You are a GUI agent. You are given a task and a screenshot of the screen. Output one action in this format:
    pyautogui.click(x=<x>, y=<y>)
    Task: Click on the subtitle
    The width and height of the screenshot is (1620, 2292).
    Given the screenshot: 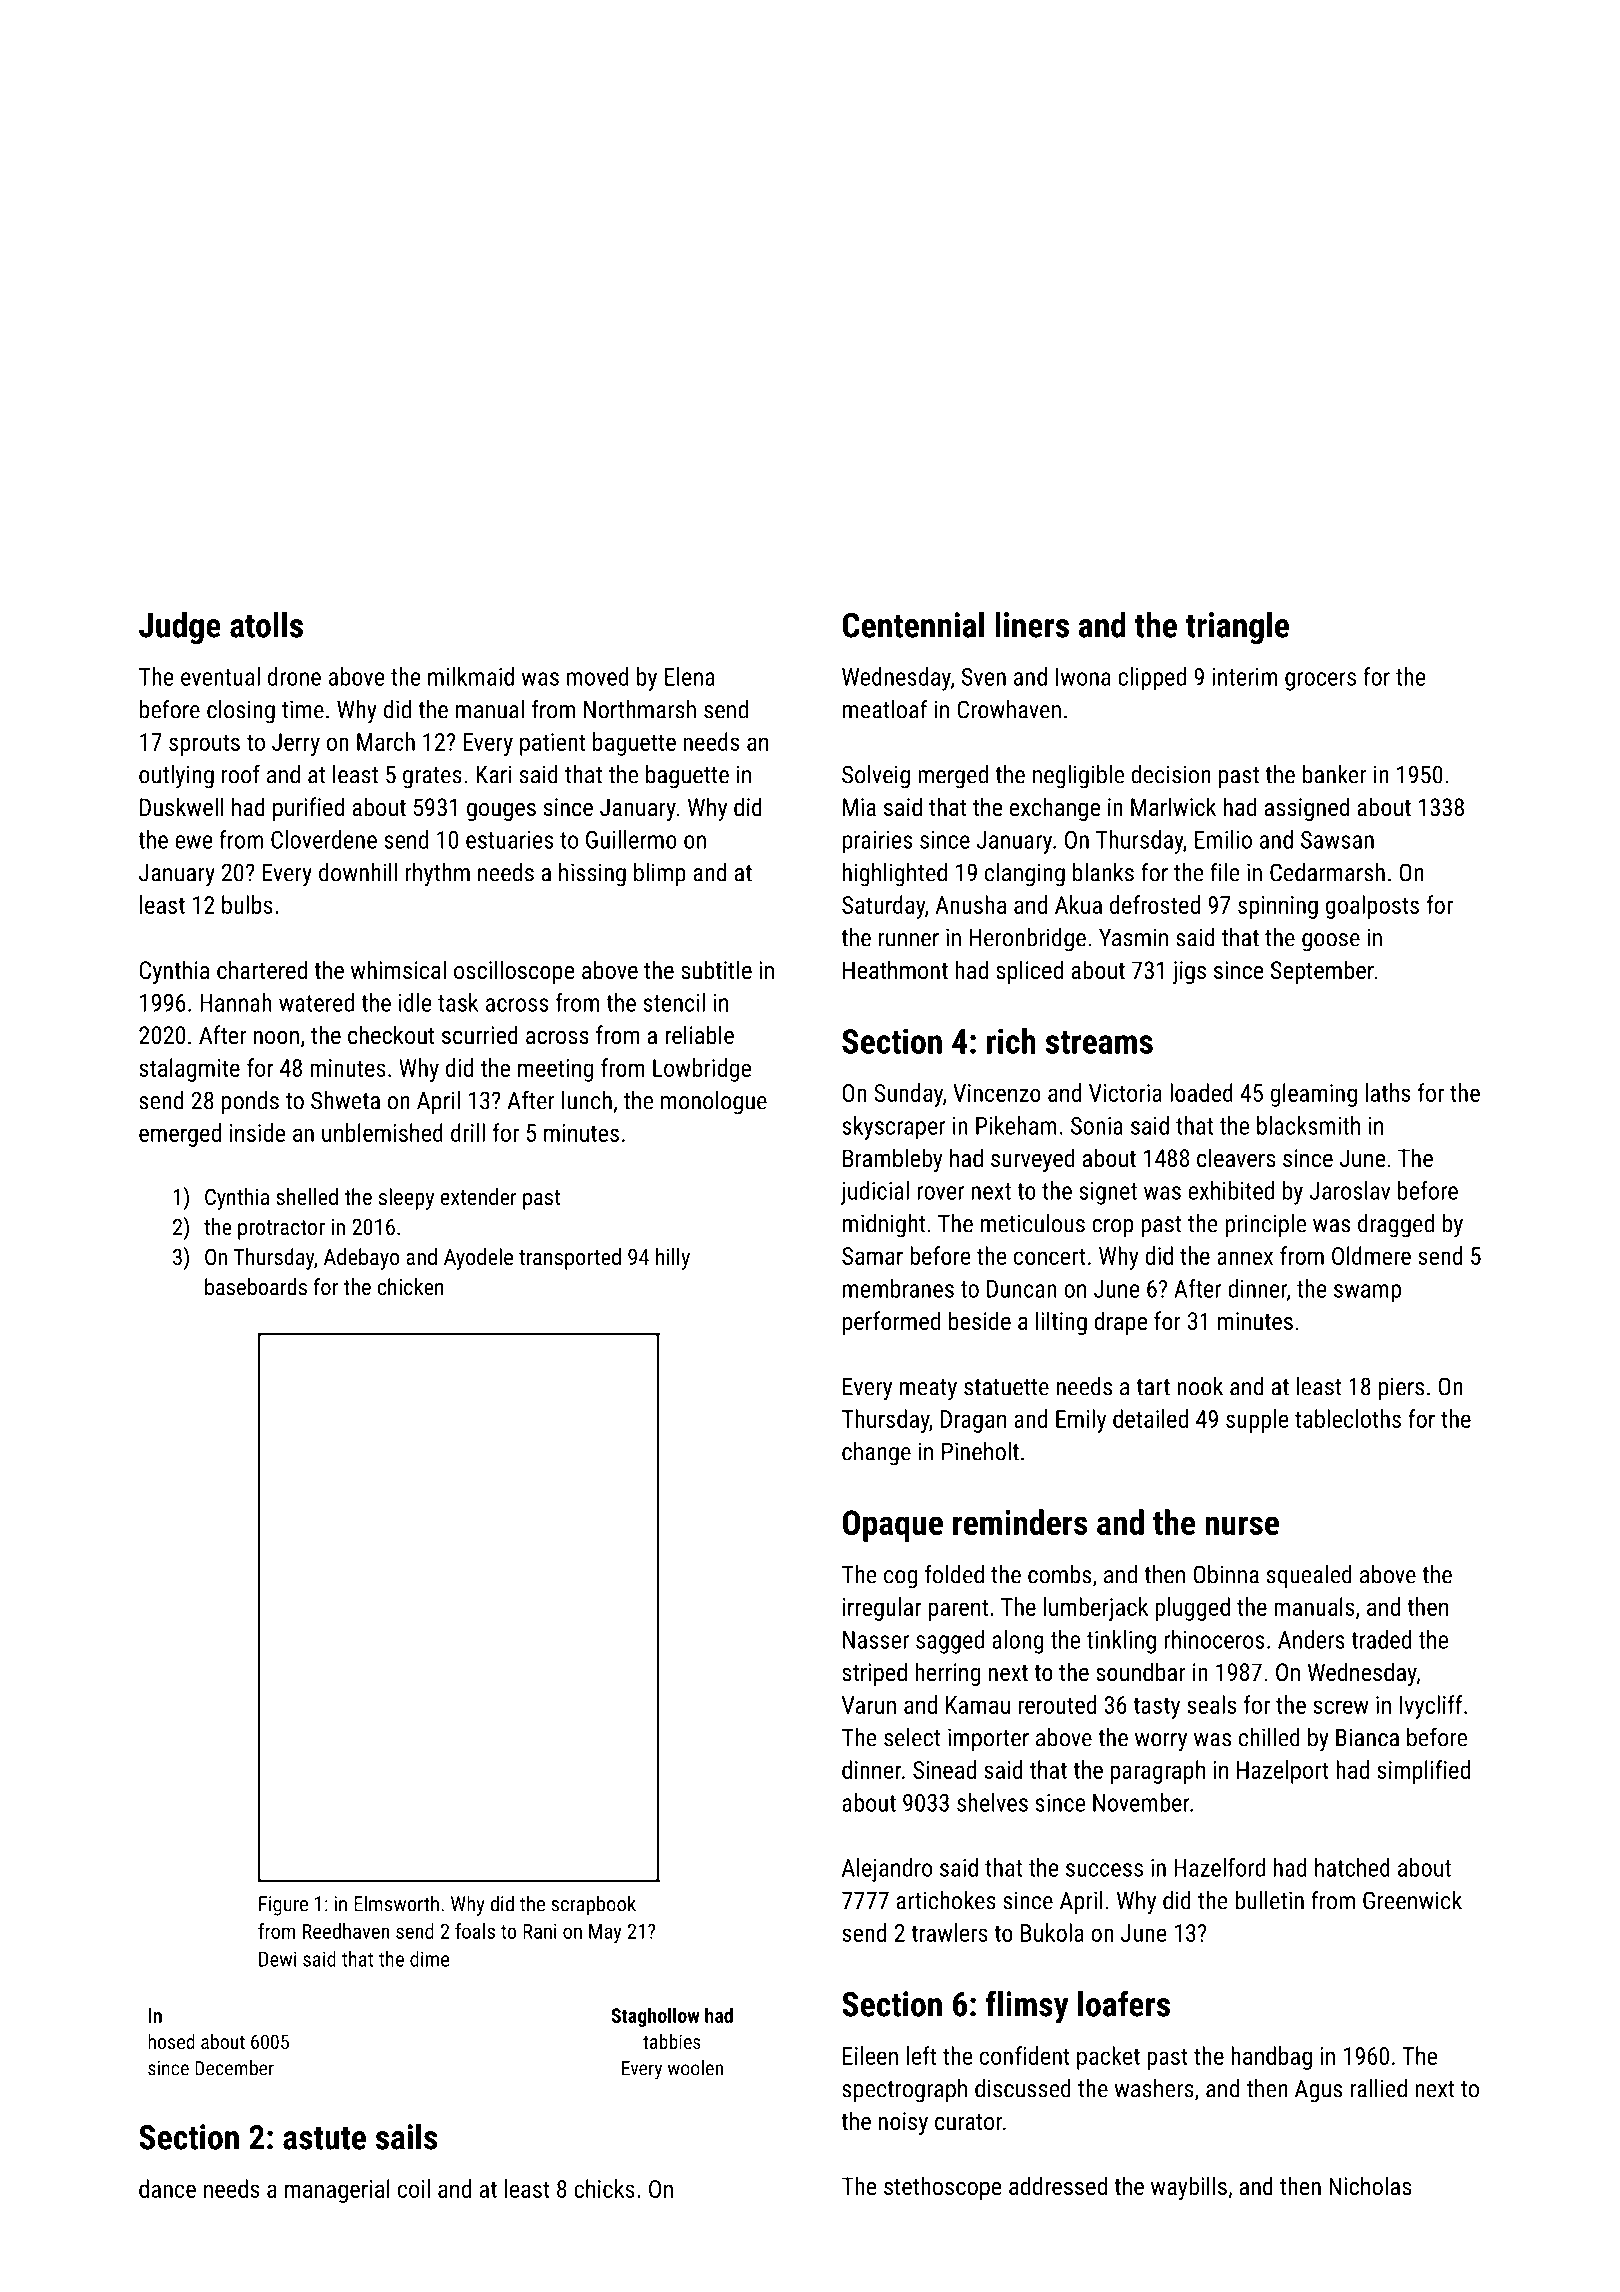 What is the action you would take?
    pyautogui.click(x=716, y=969)
